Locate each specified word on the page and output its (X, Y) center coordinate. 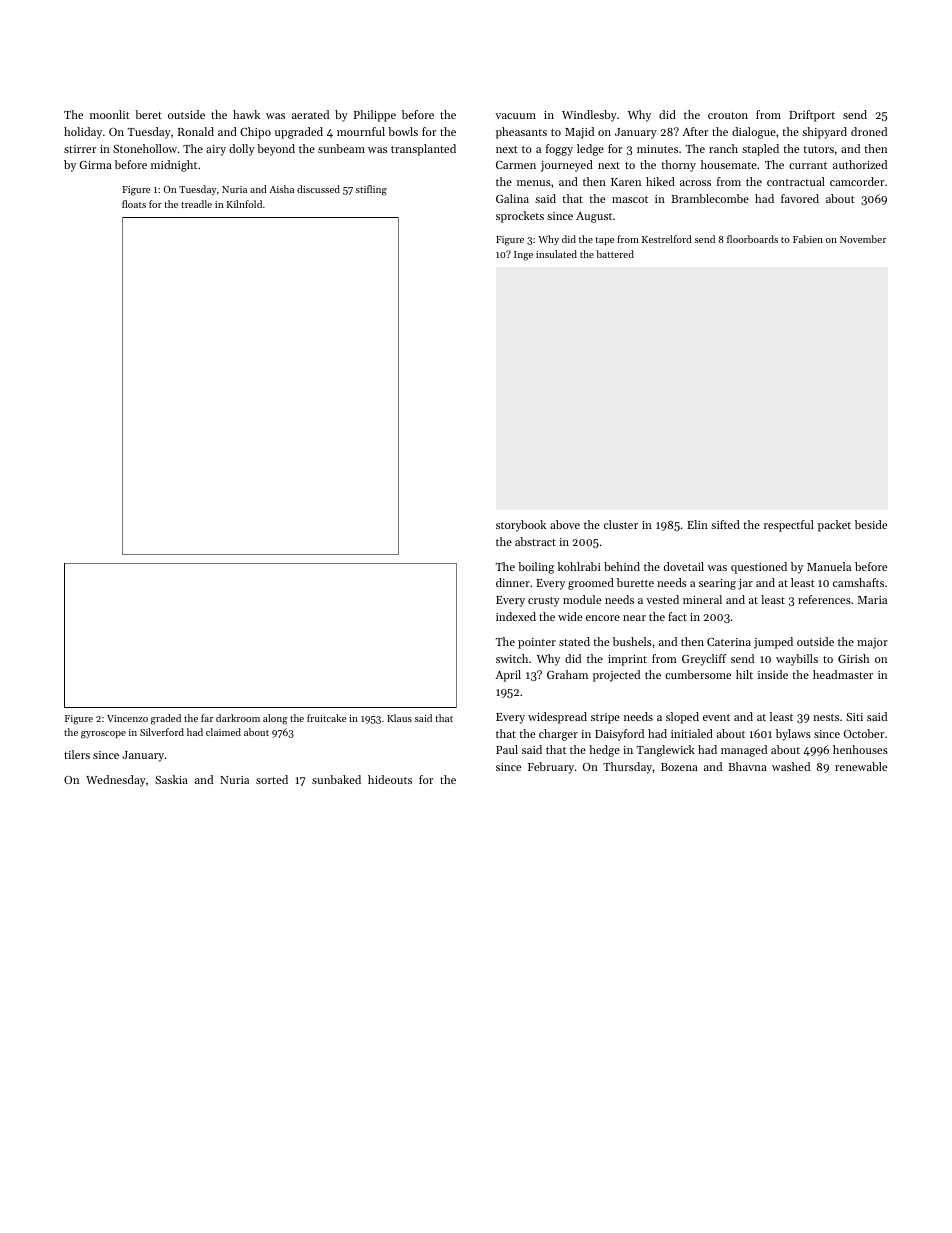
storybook (521, 526)
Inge (523, 256)
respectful (789, 526)
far (207, 718)
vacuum (515, 116)
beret (148, 114)
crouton (728, 115)
